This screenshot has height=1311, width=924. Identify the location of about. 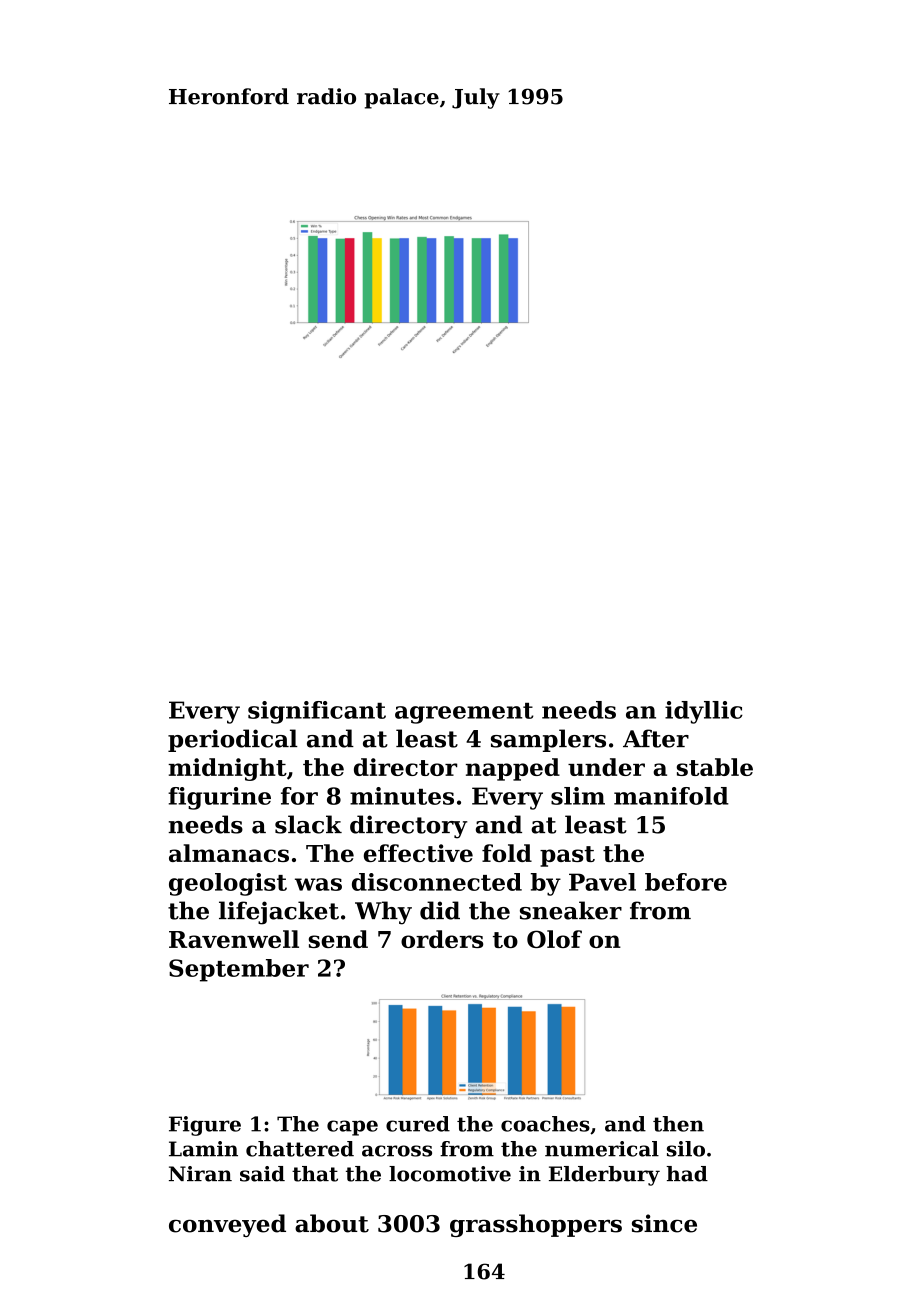
(332, 1223).
